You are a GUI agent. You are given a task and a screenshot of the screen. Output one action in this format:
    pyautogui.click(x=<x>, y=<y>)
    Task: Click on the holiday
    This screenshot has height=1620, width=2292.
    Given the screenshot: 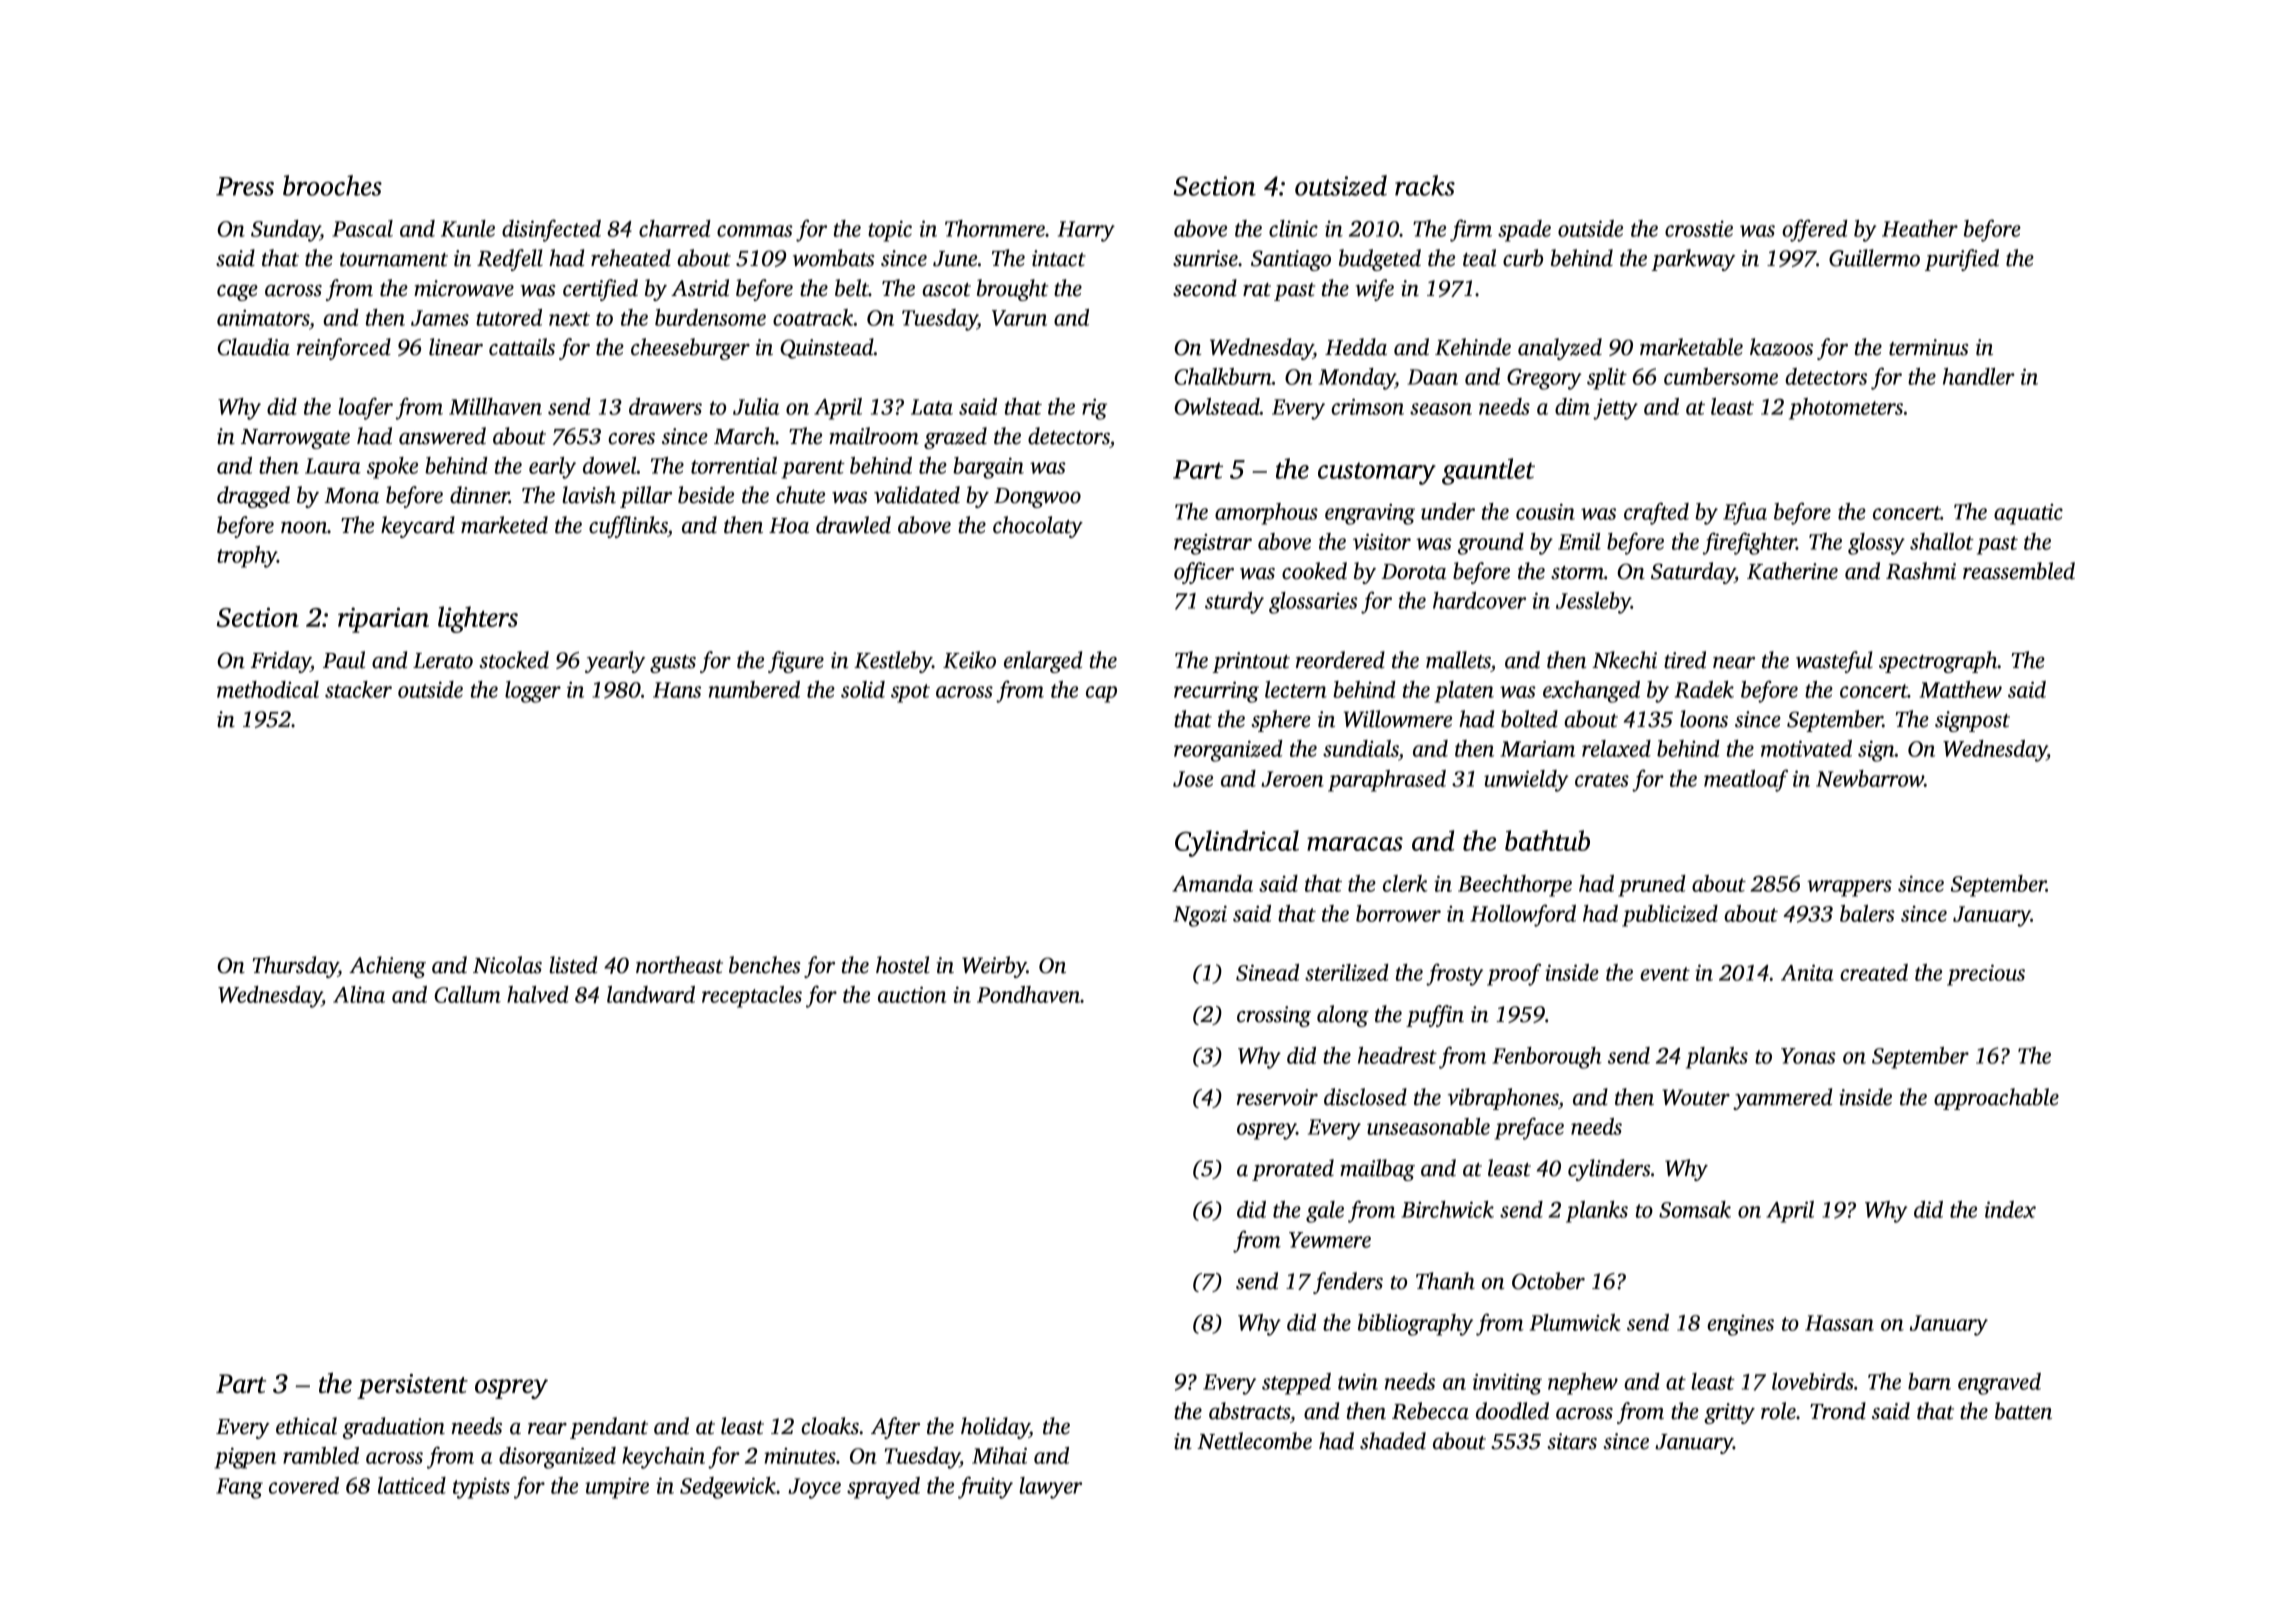 What is the action you would take?
    pyautogui.click(x=995, y=1428)
